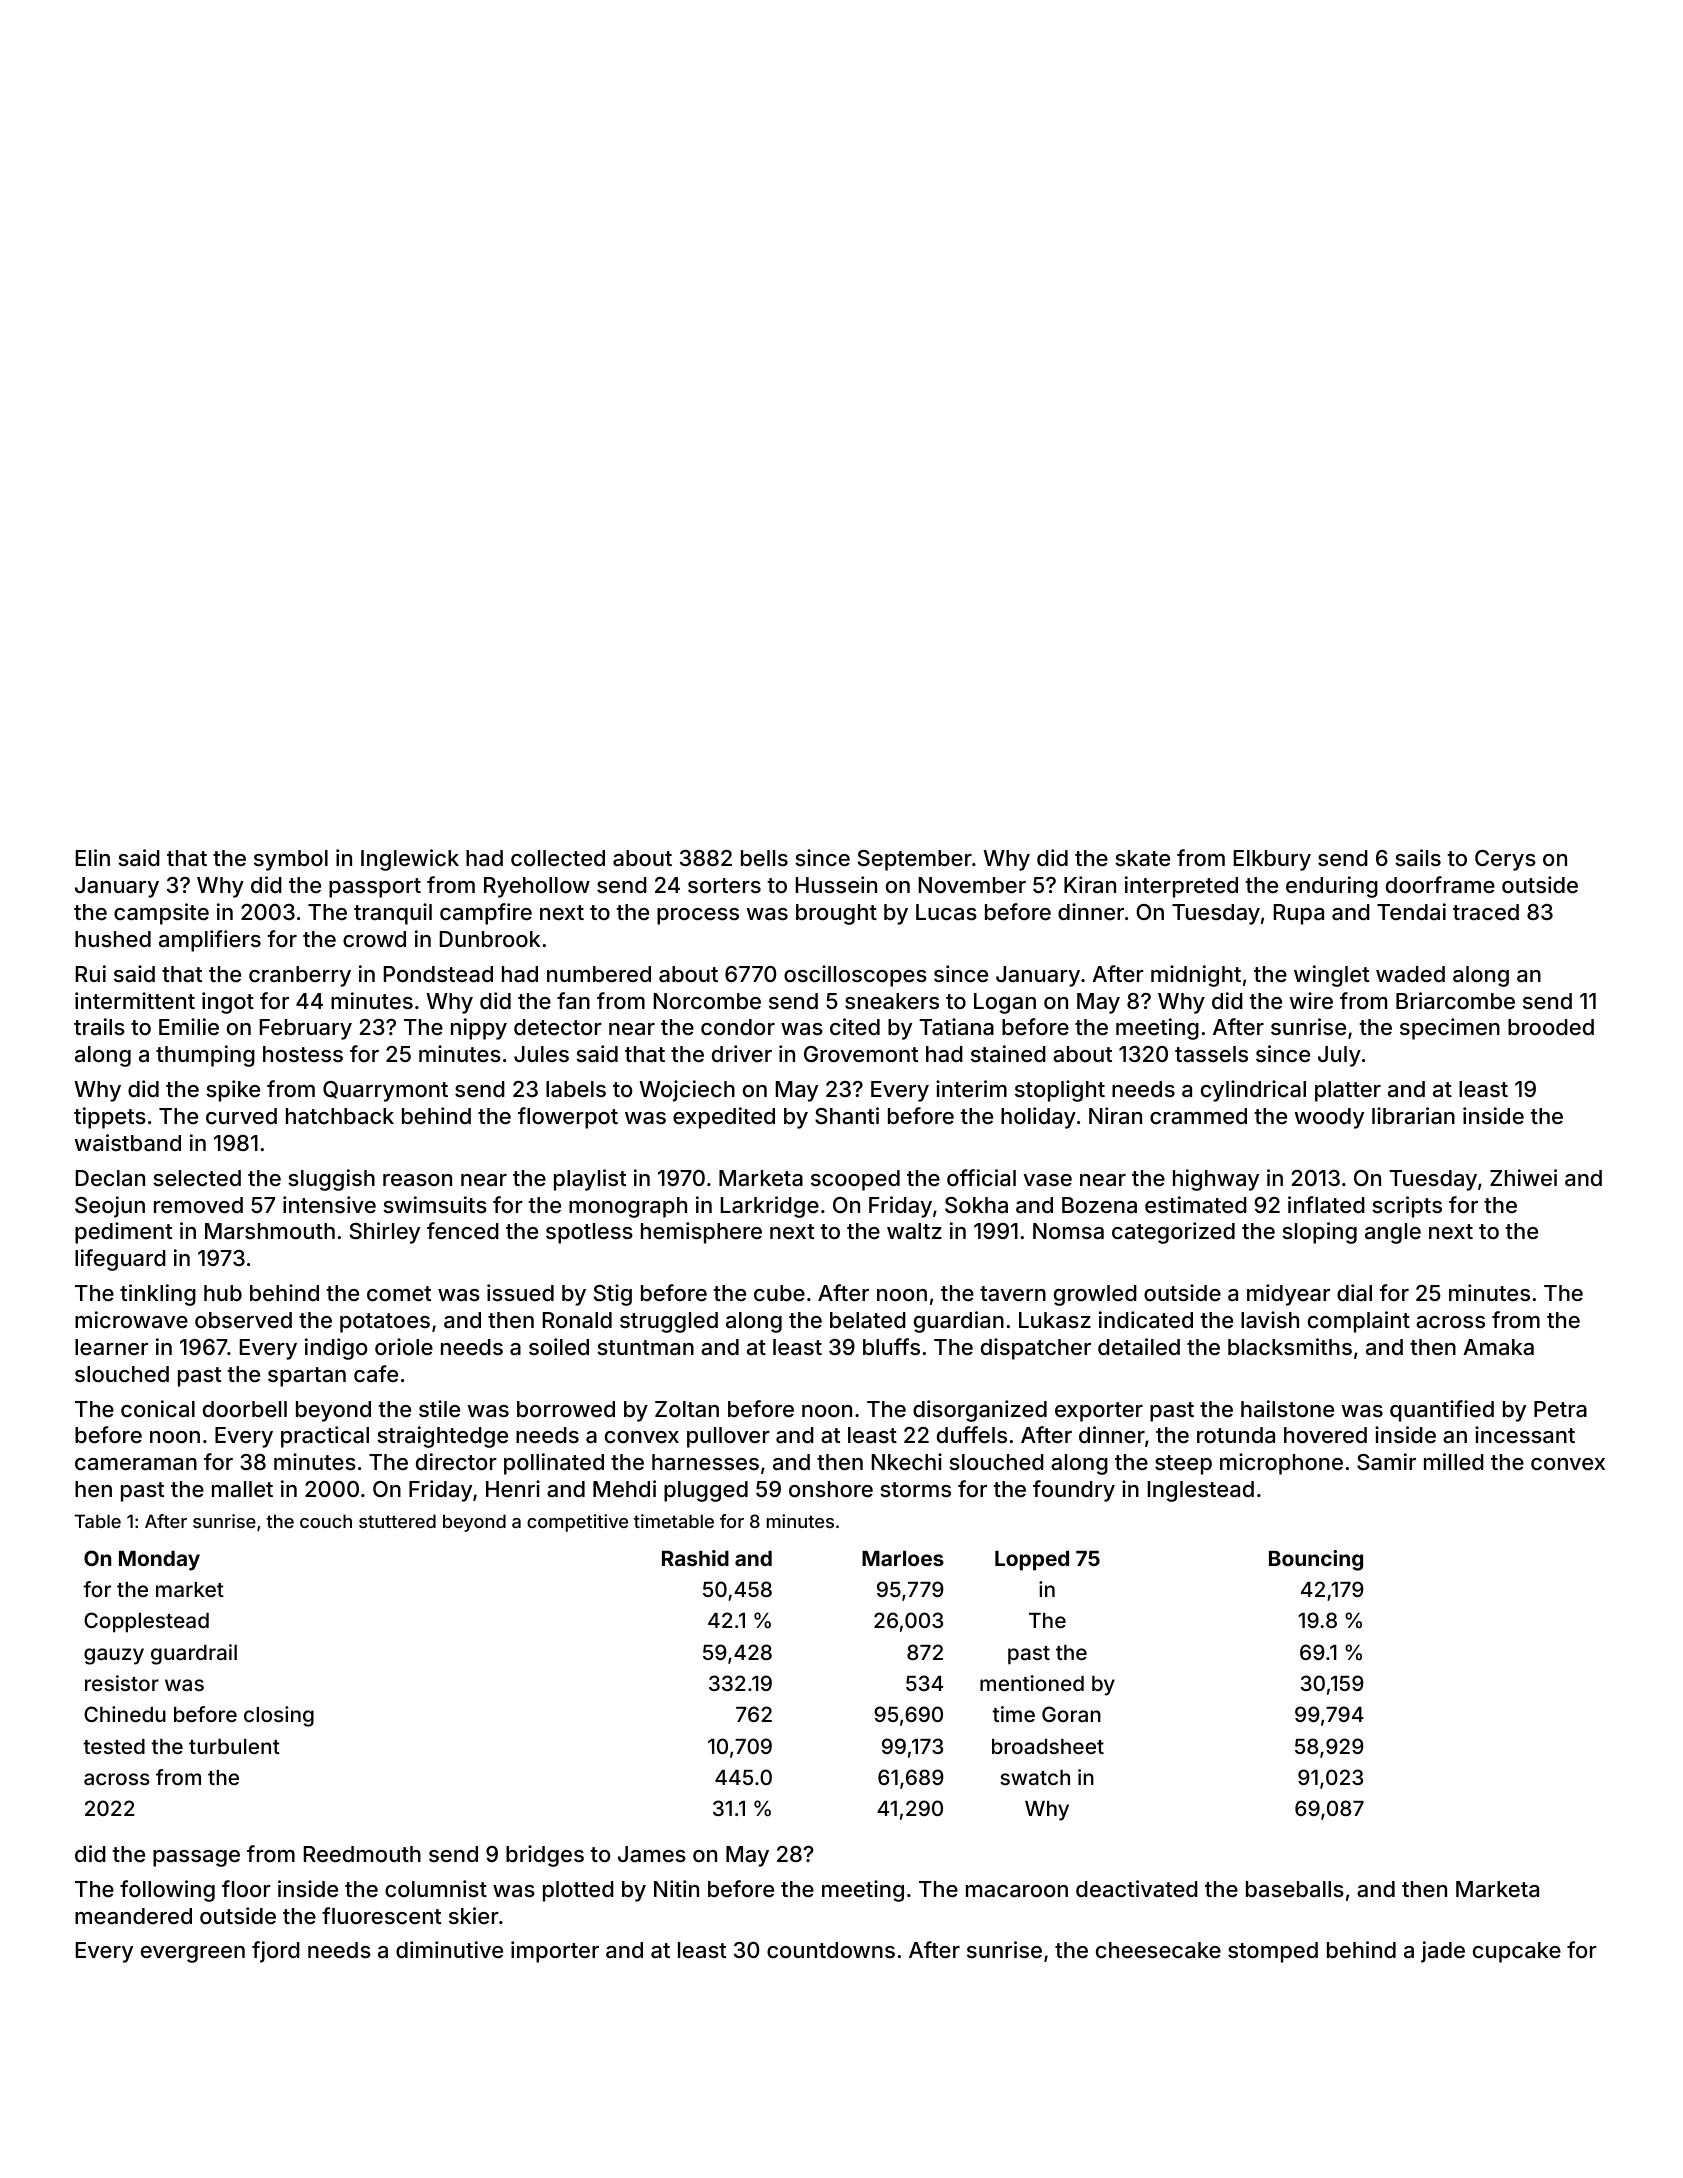 Image resolution: width=1683 pixels, height=2178 pixels. What do you see at coordinates (114, 1656) in the page?
I see `gauzy` at bounding box center [114, 1656].
